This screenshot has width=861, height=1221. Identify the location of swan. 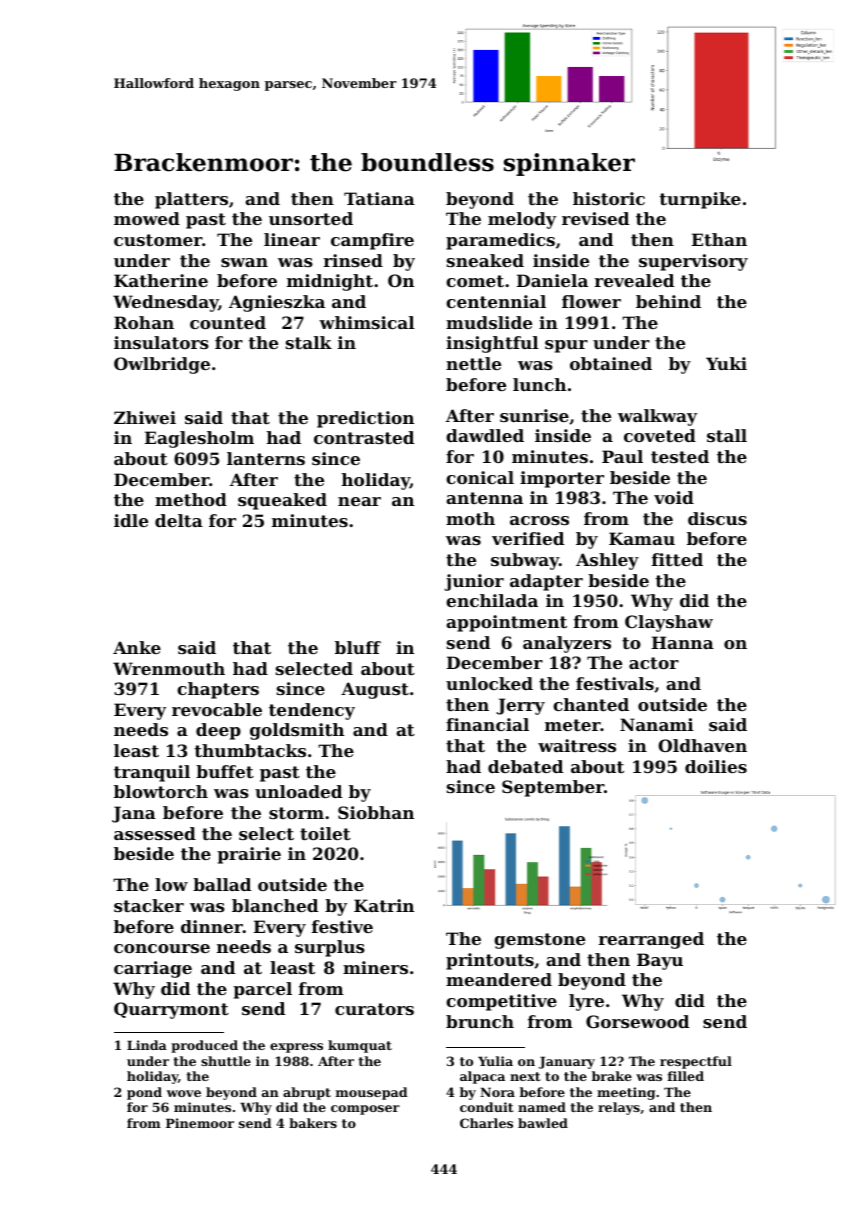
(244, 262).
